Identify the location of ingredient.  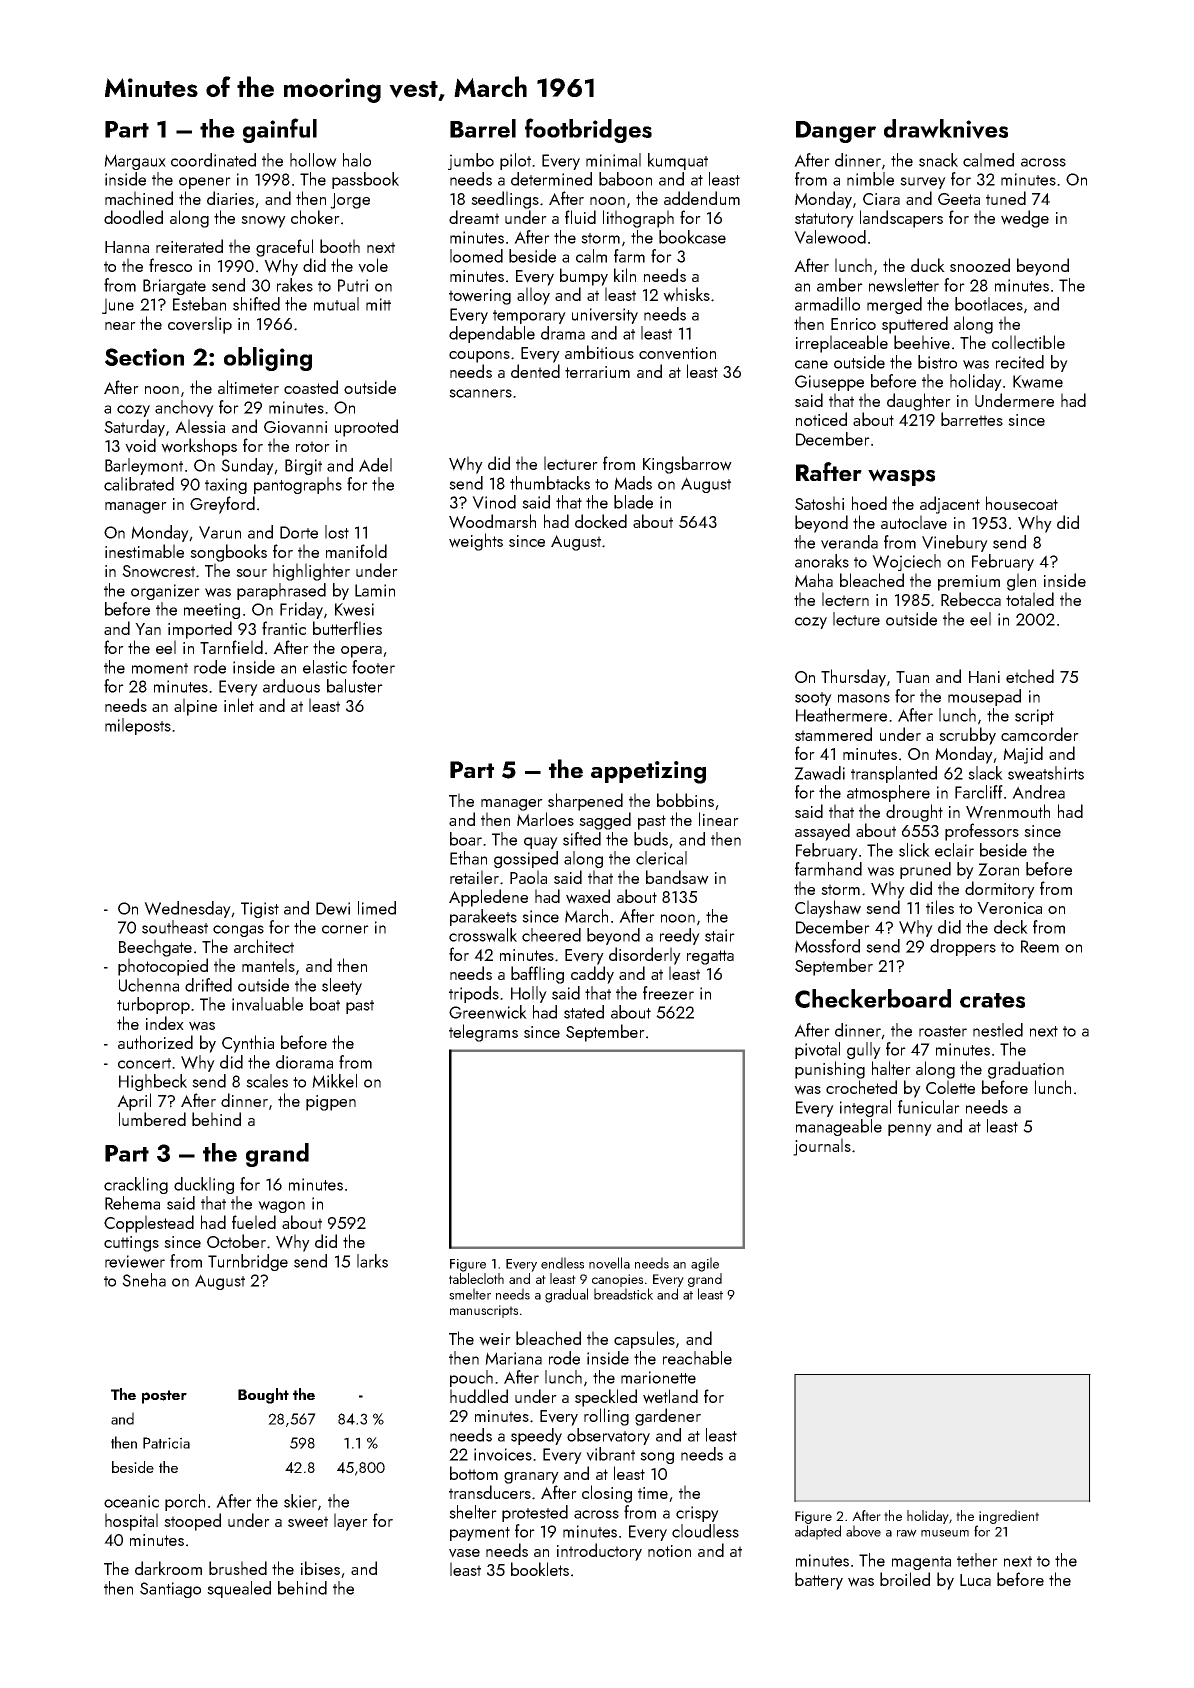
(1009, 1517).
